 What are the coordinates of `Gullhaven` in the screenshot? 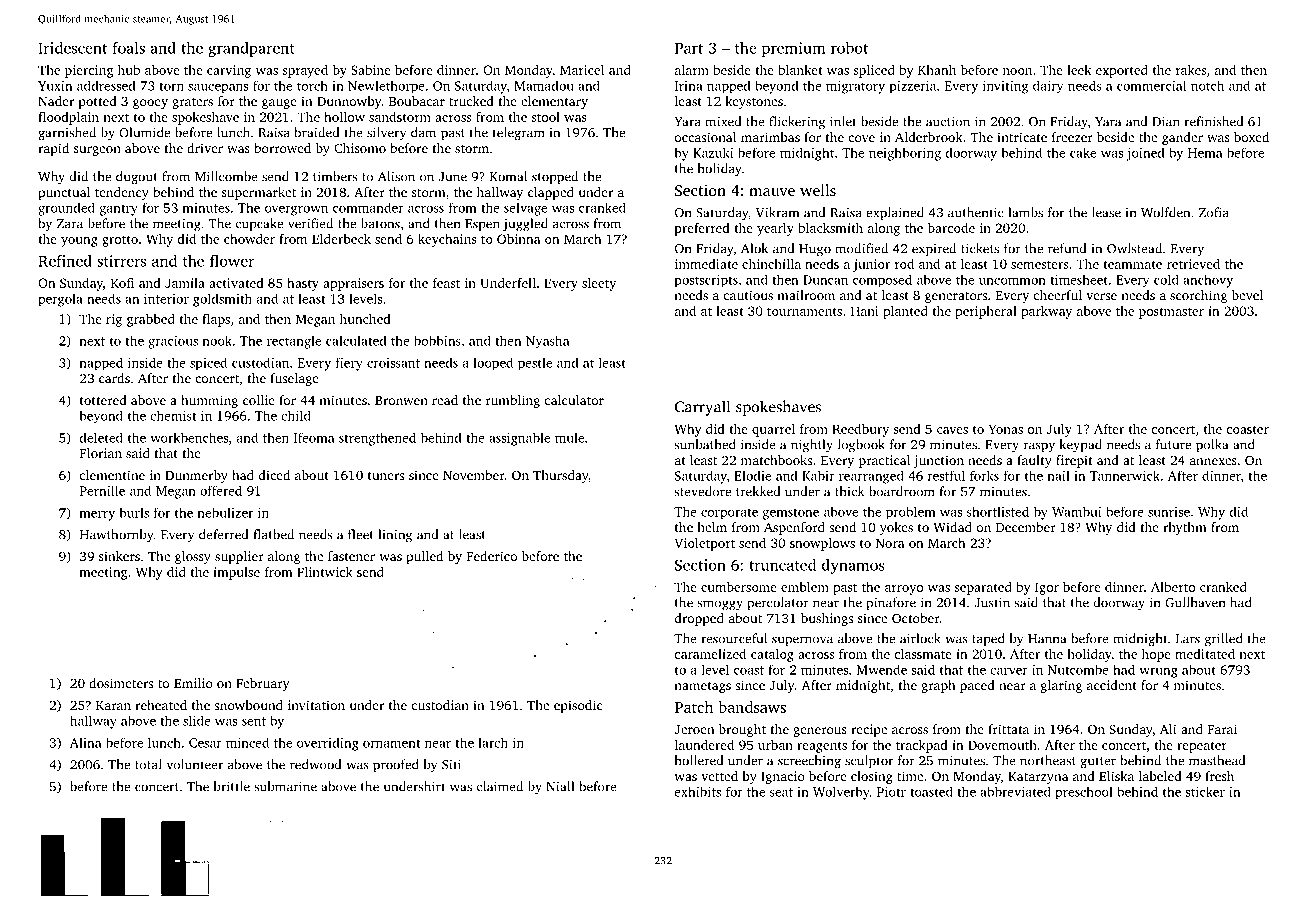 It's located at (1195, 602).
